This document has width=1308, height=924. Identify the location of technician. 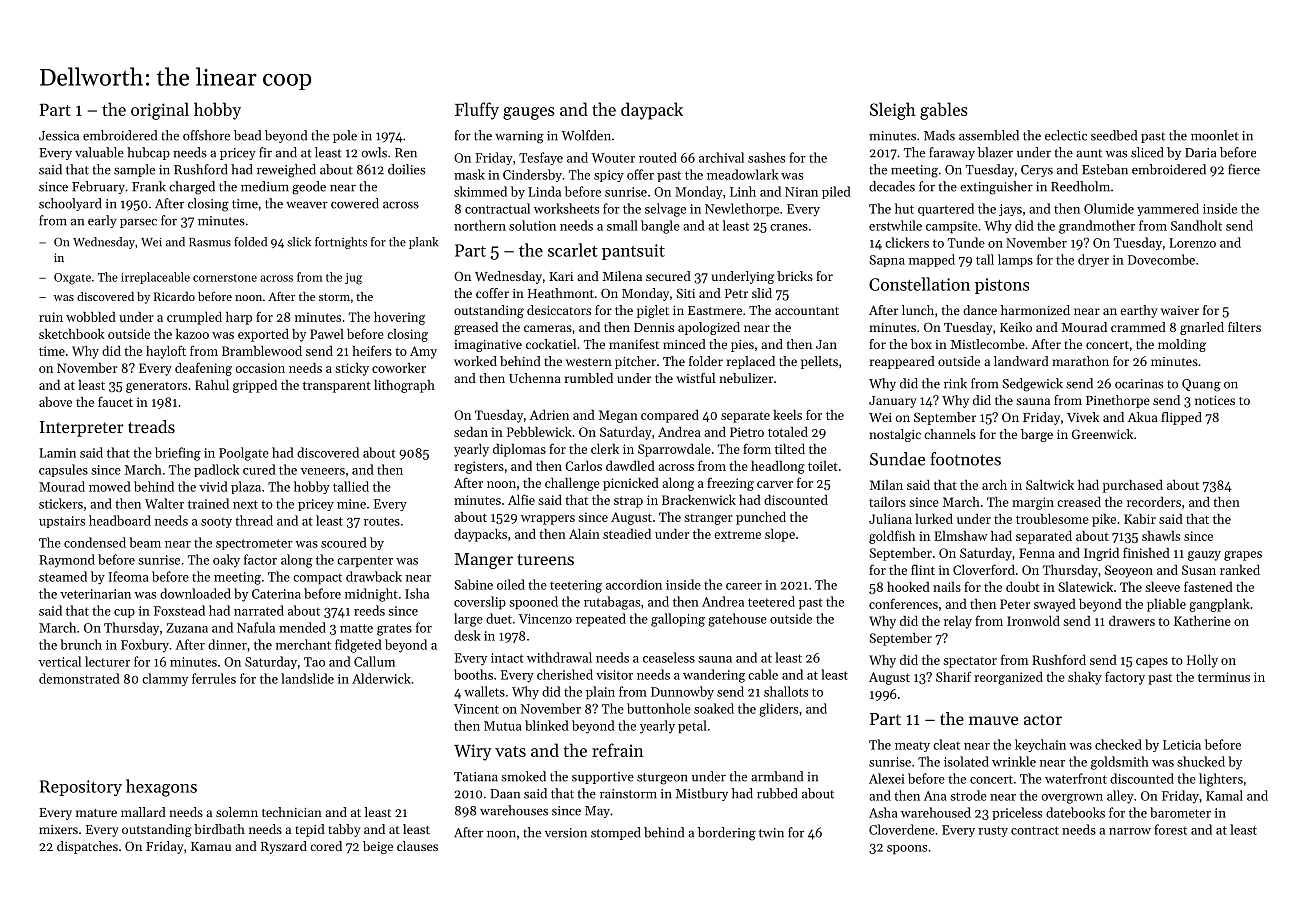
(292, 812).
